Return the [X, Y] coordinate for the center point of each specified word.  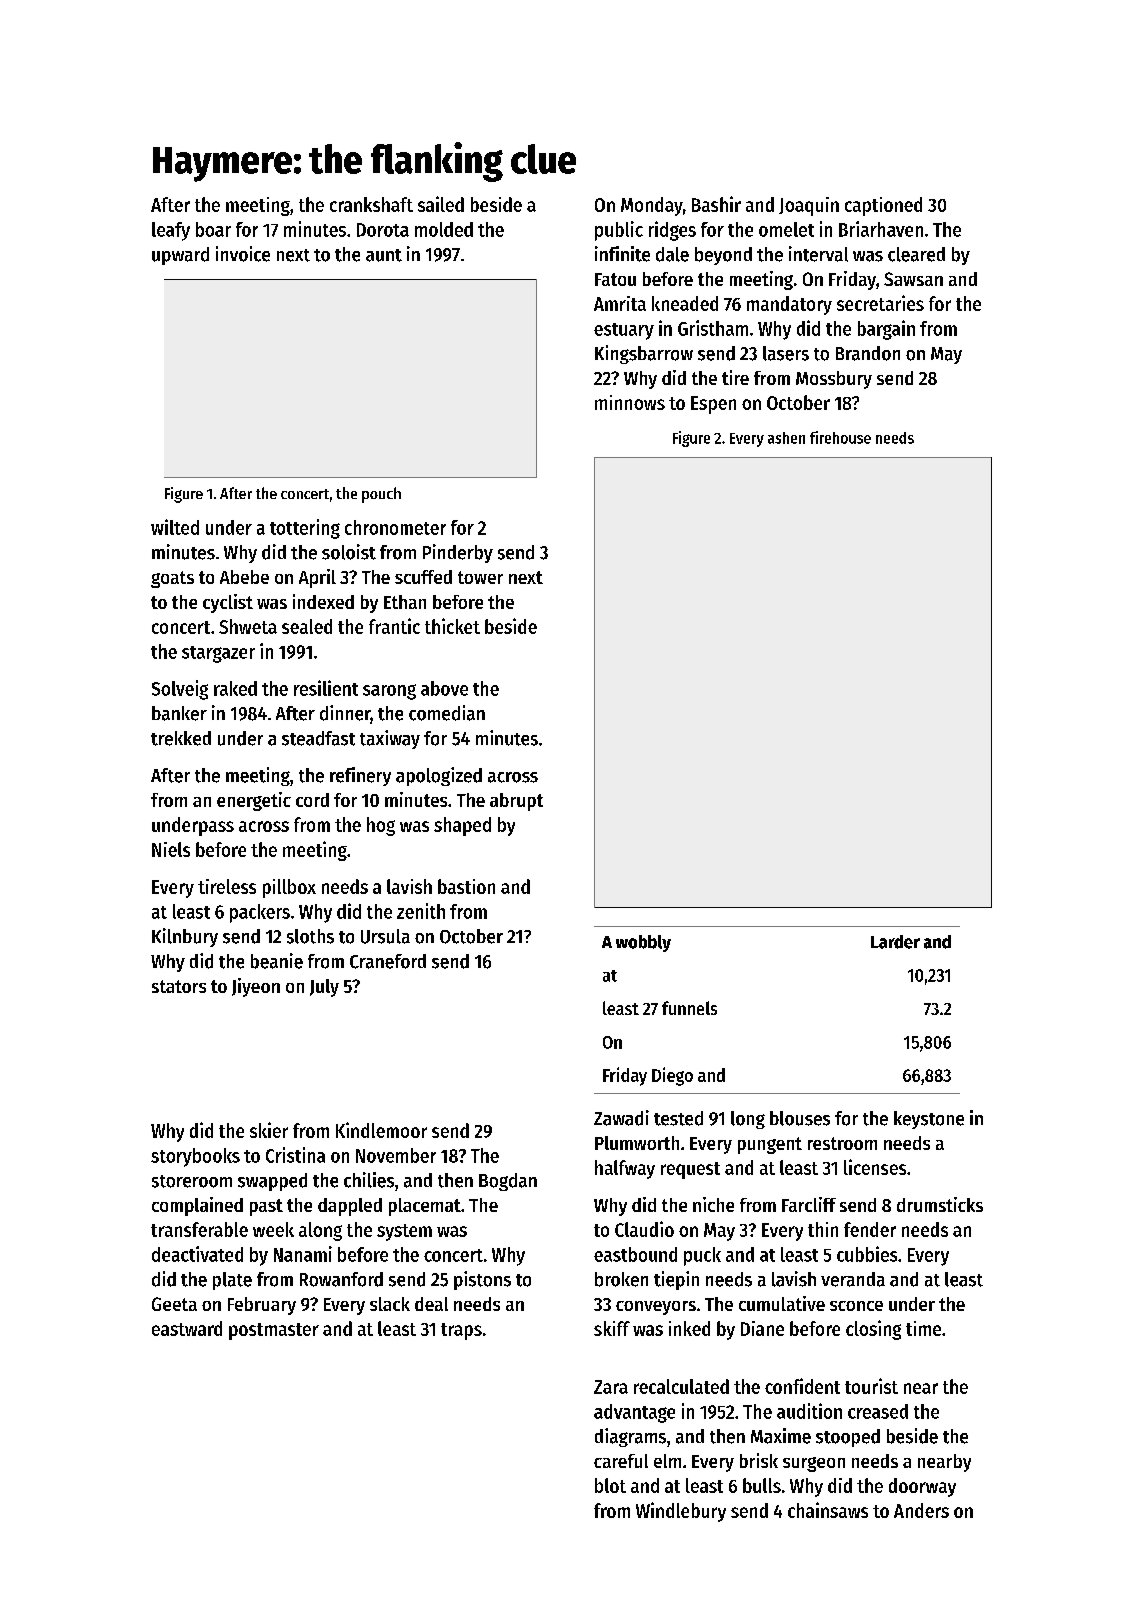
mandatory [789, 305]
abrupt [516, 802]
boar [213, 229]
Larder [895, 942]
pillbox [289, 888]
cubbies [867, 1254]
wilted [175, 527]
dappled [350, 1207]
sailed [441, 204]
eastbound [635, 1254]
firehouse [840, 437]
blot [610, 1485]
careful [621, 1461]
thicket [452, 626]
